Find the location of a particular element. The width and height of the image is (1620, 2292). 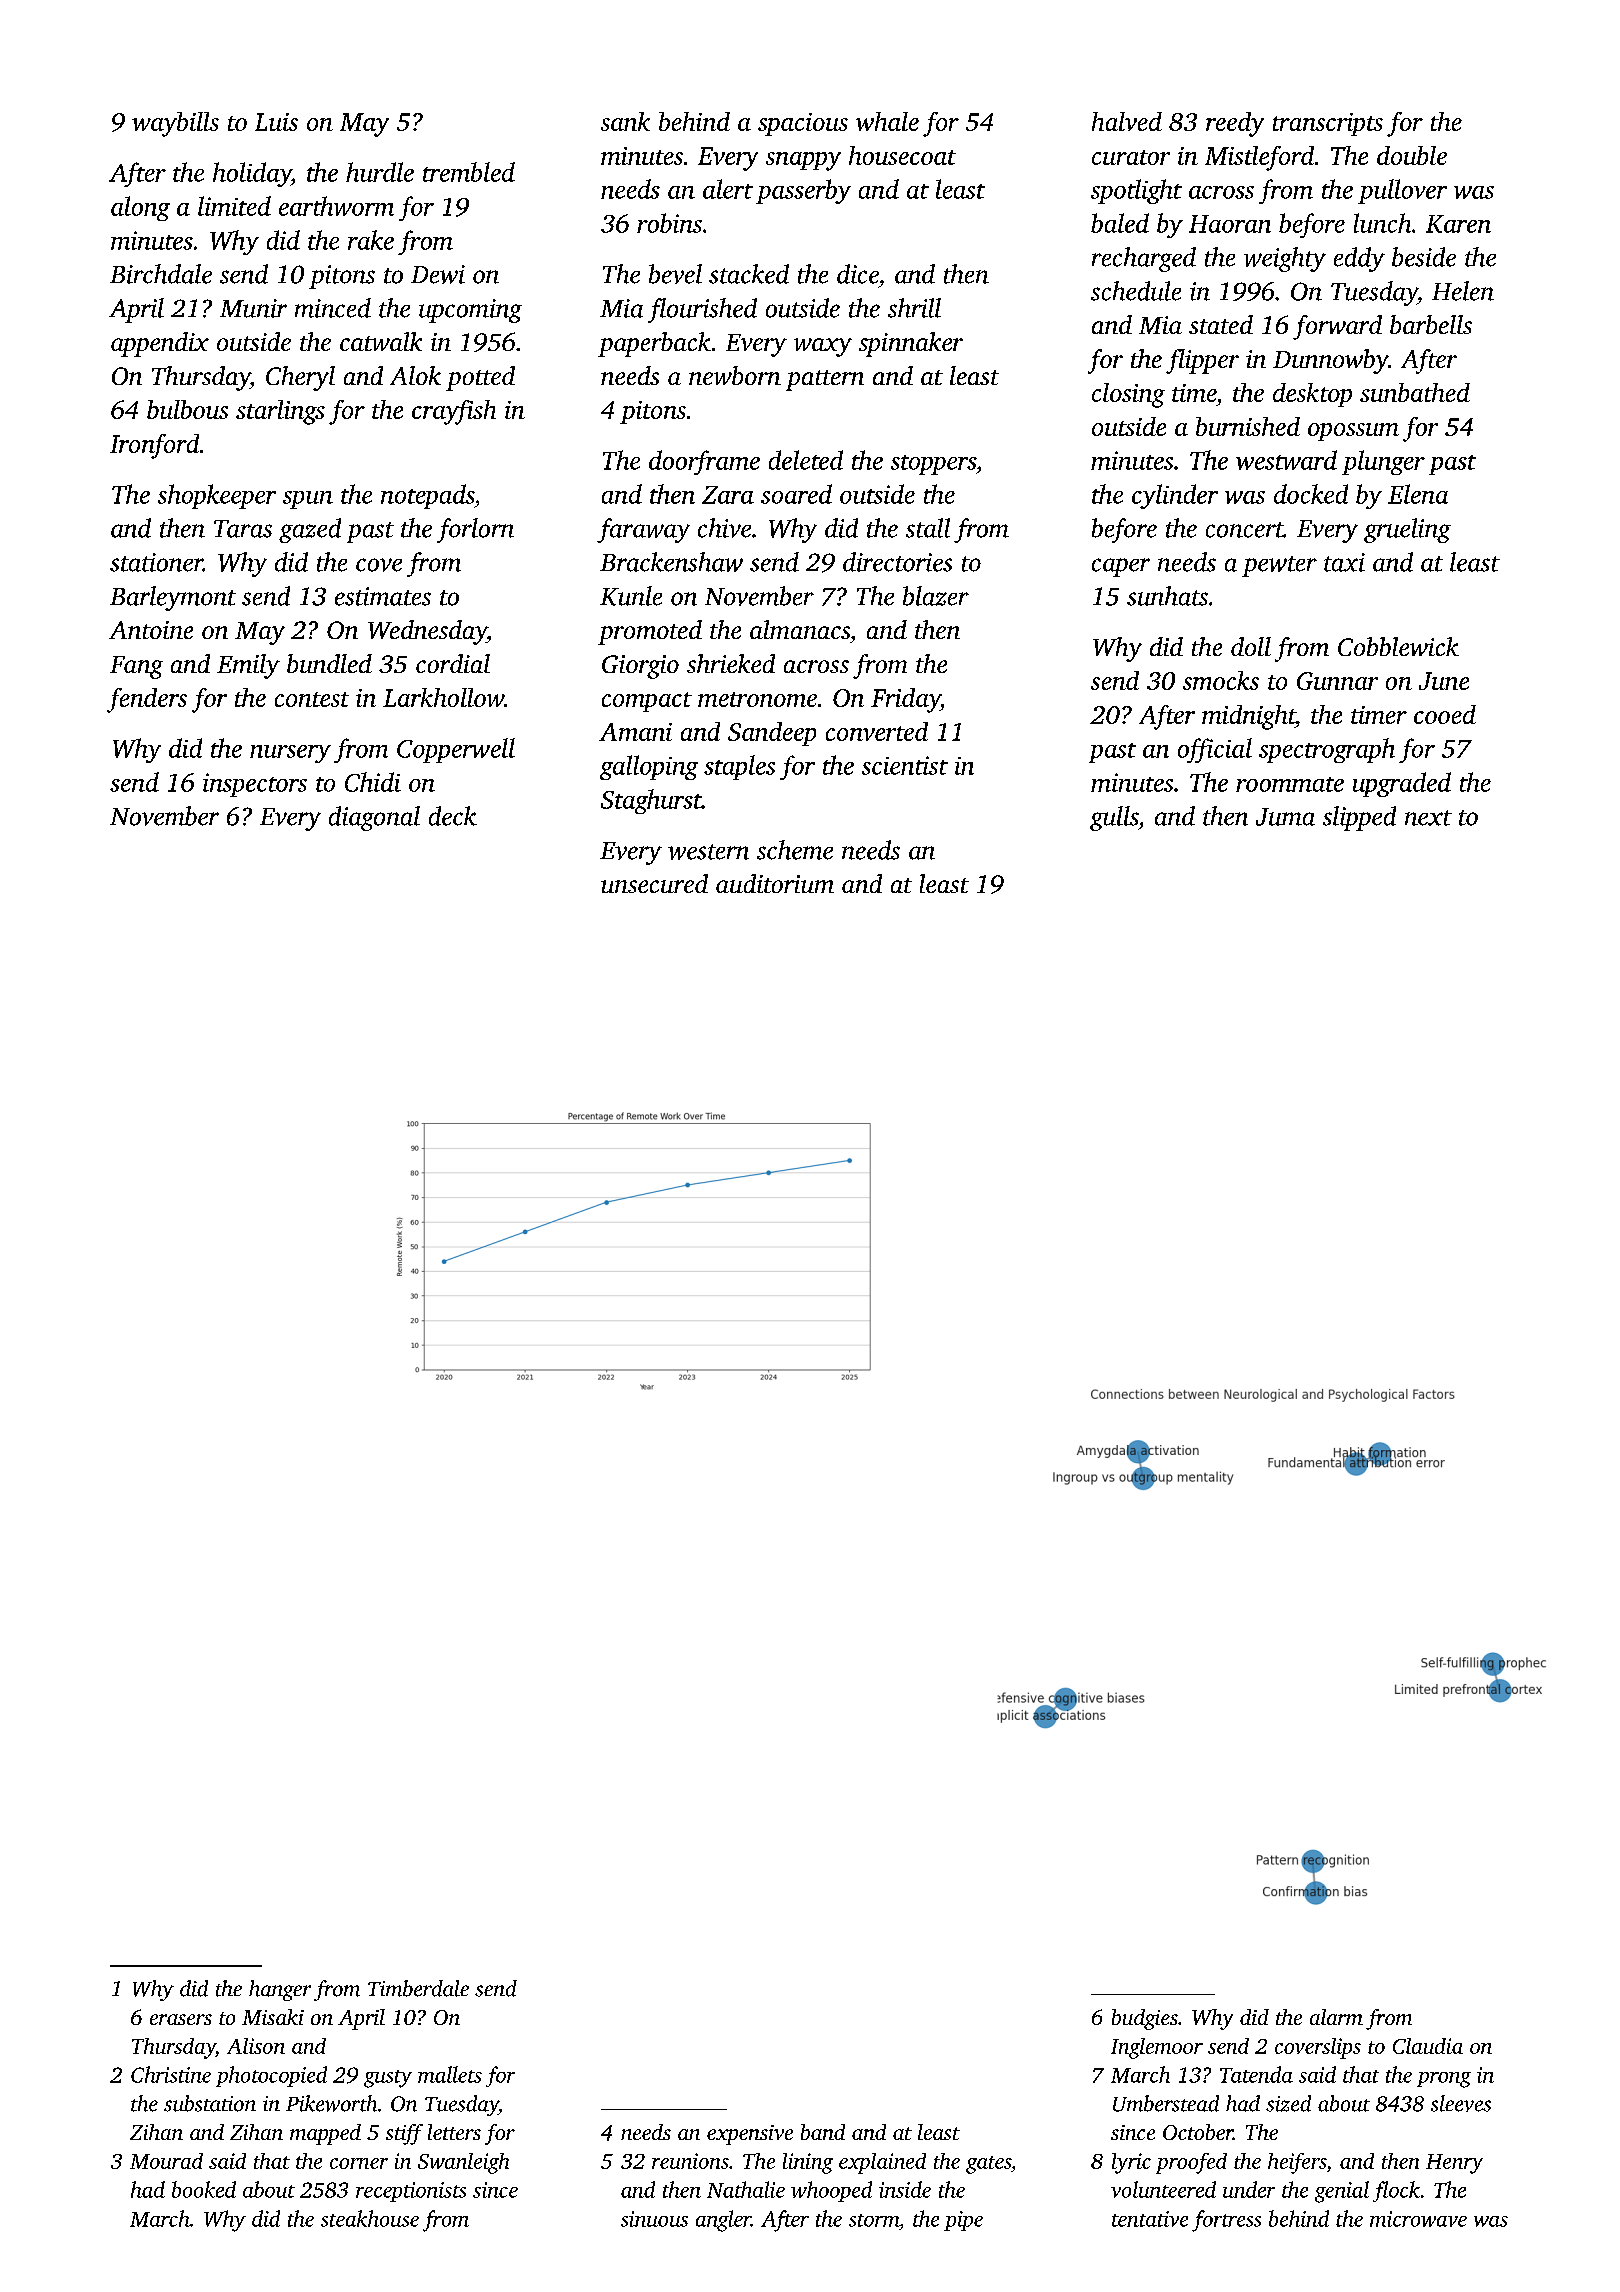

halved is located at coordinates (1127, 121).
